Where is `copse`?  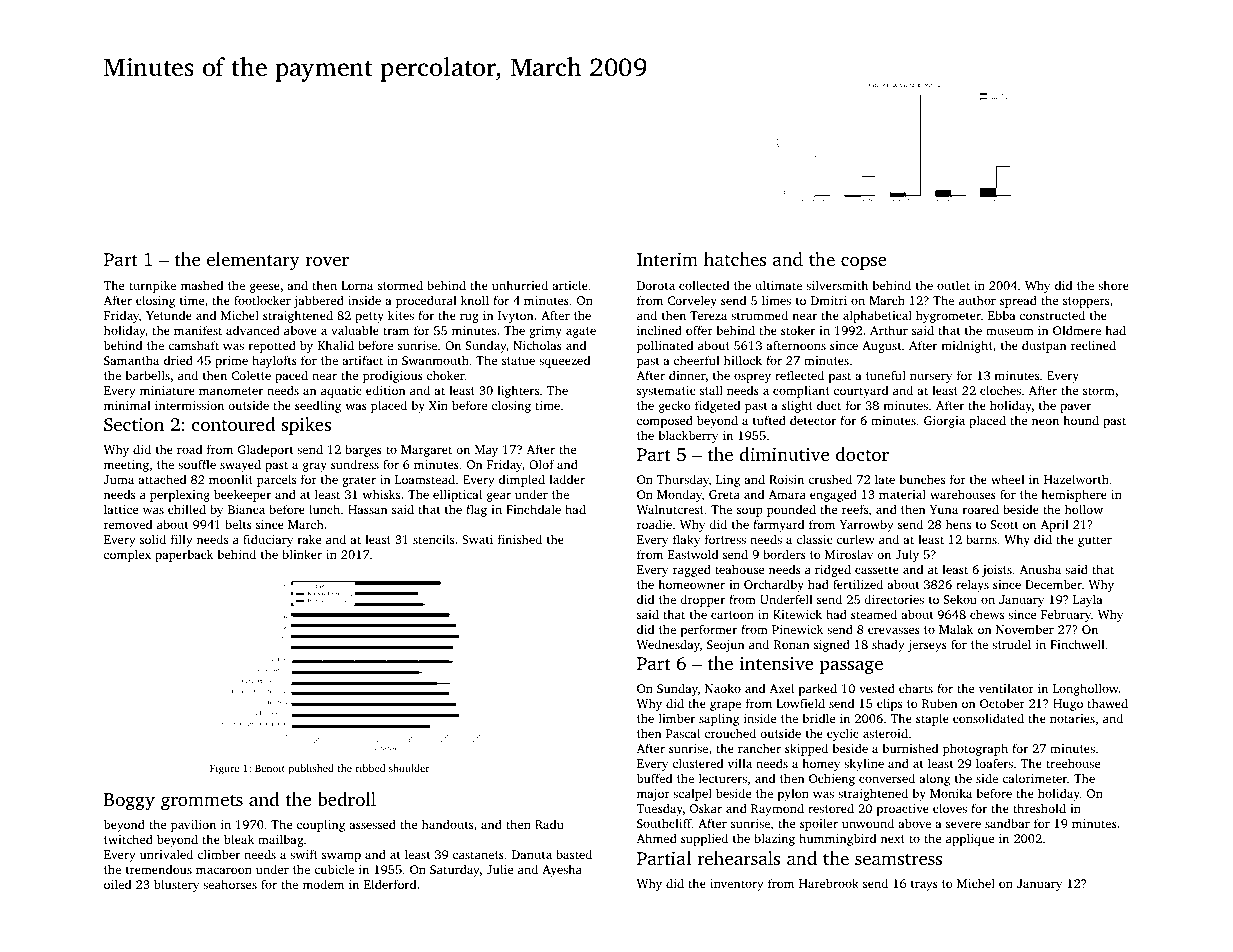 copse is located at coordinates (864, 263).
